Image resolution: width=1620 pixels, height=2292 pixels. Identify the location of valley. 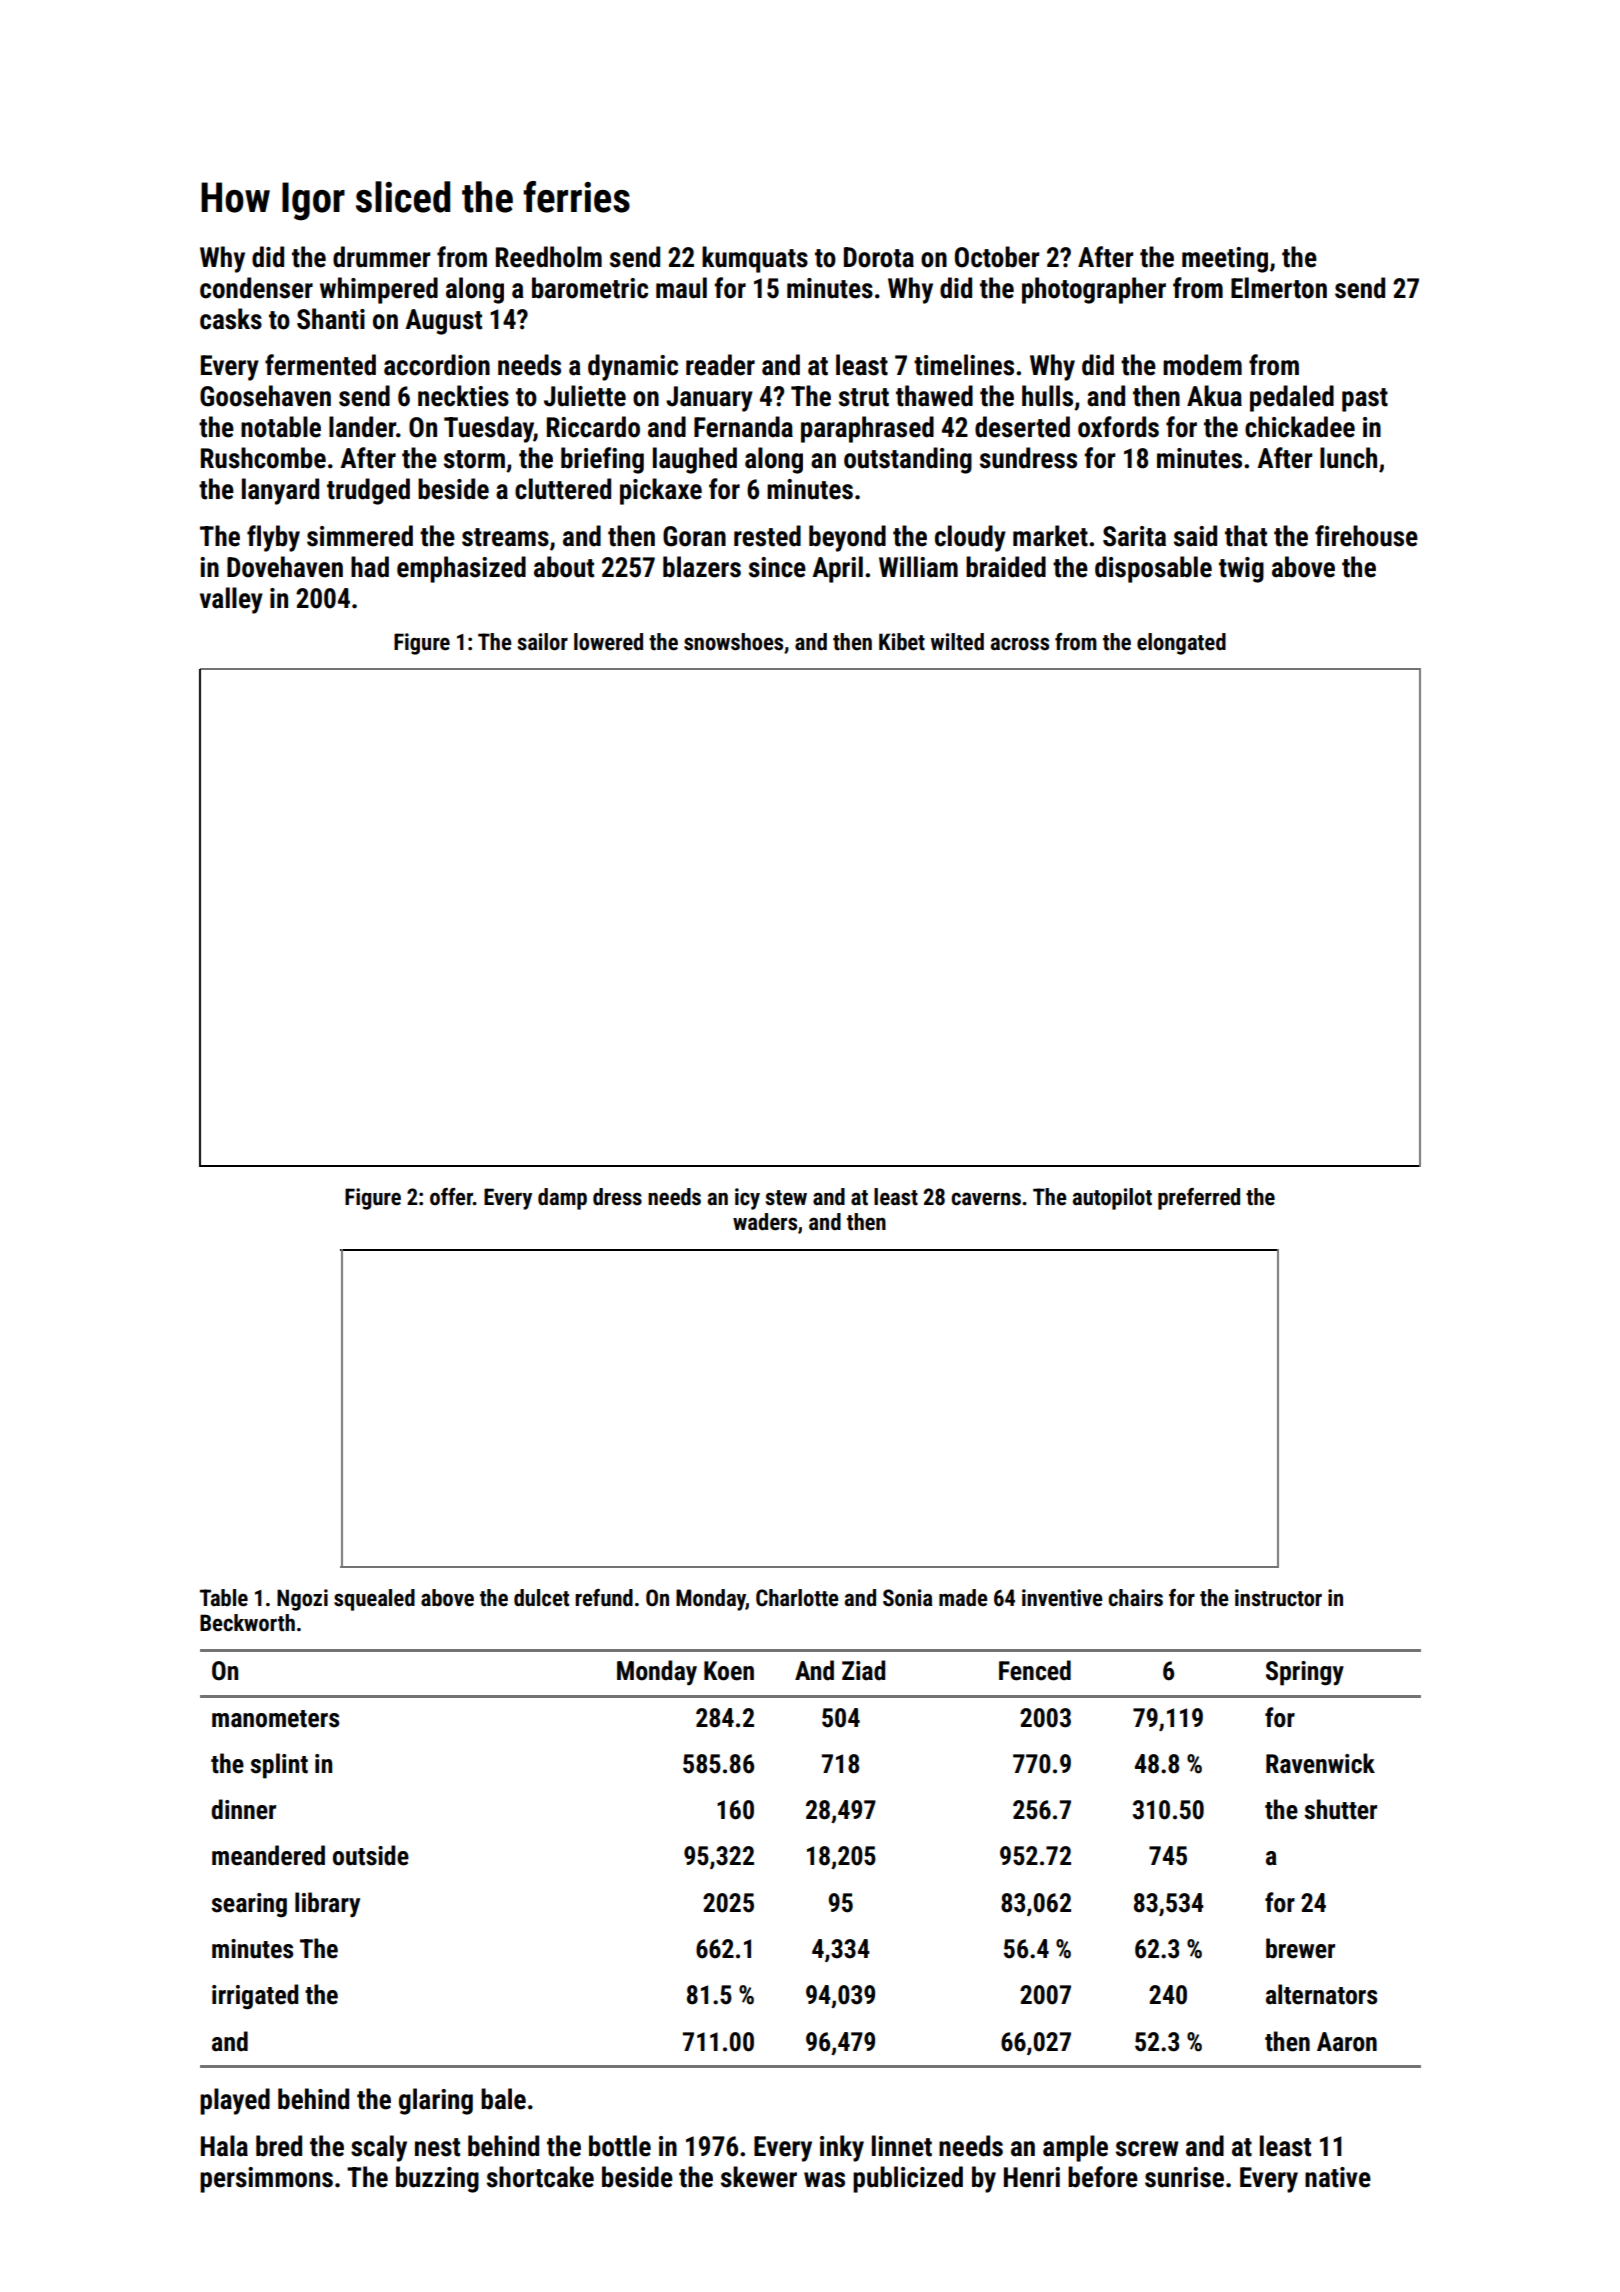
(231, 600).
